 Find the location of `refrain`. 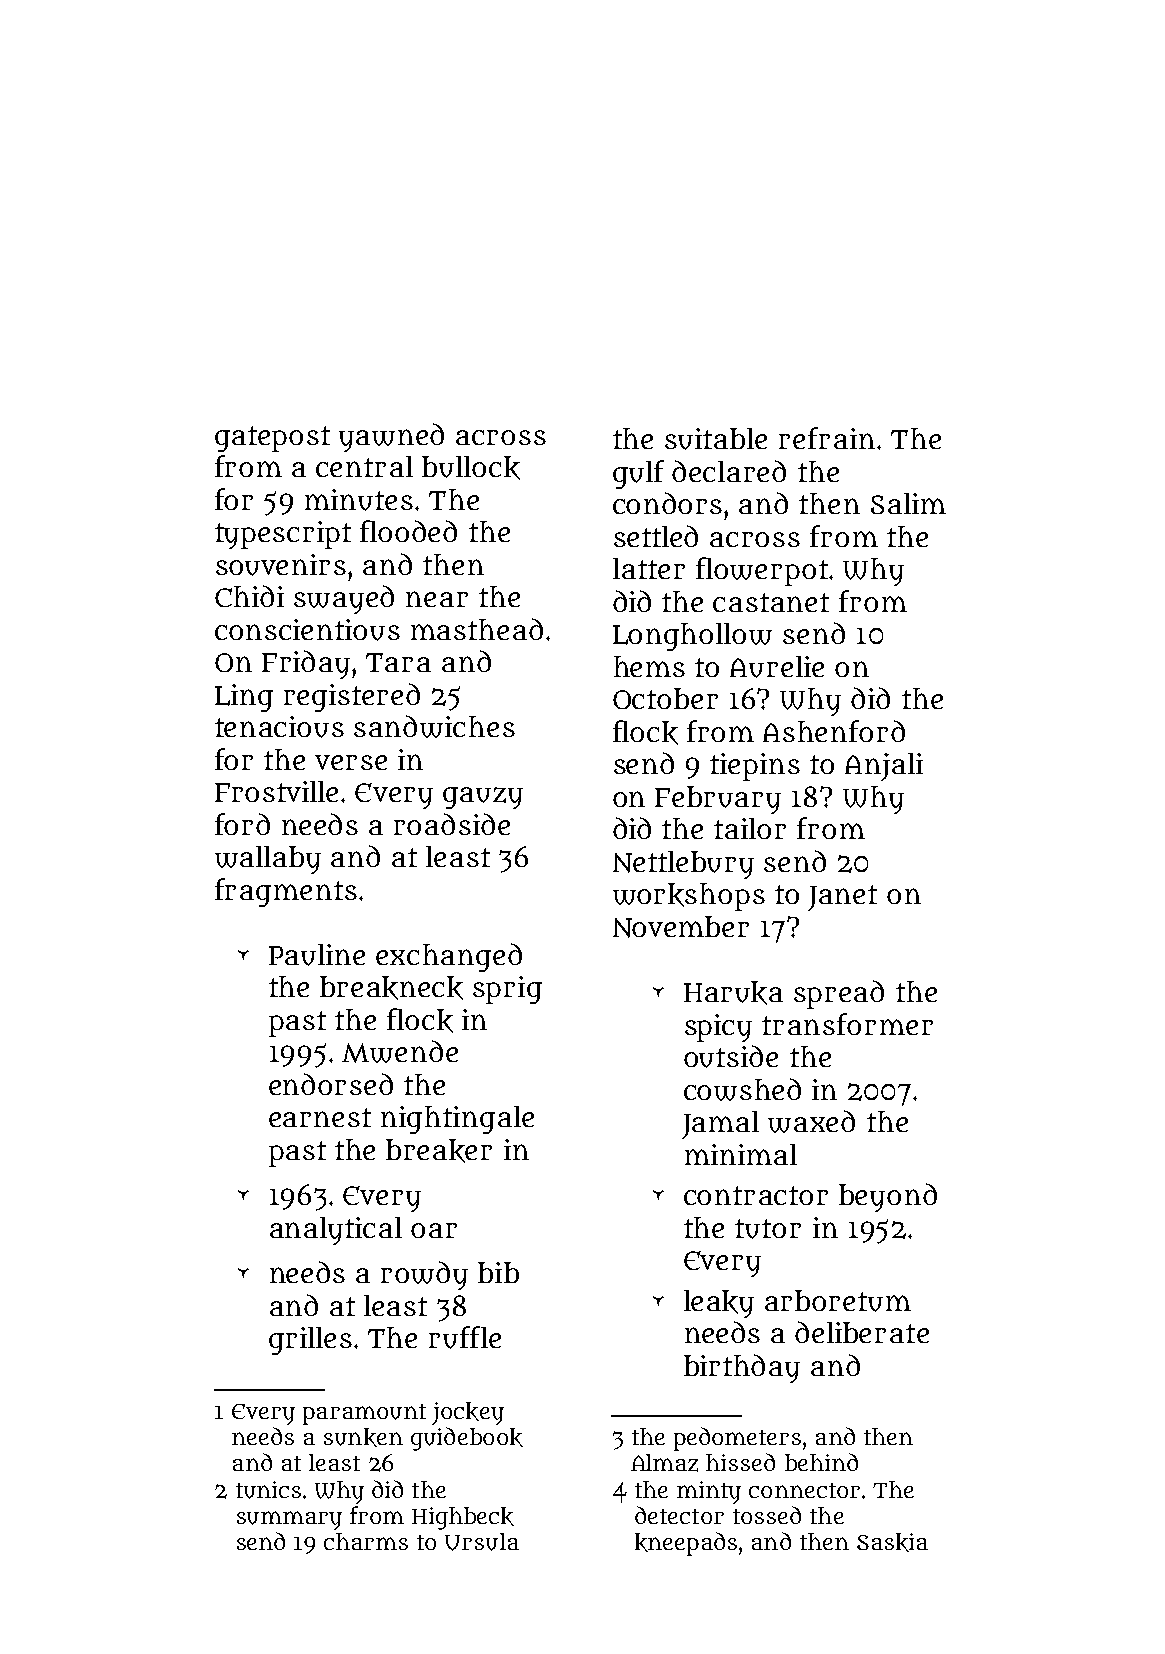

refrain is located at coordinates (827, 438).
